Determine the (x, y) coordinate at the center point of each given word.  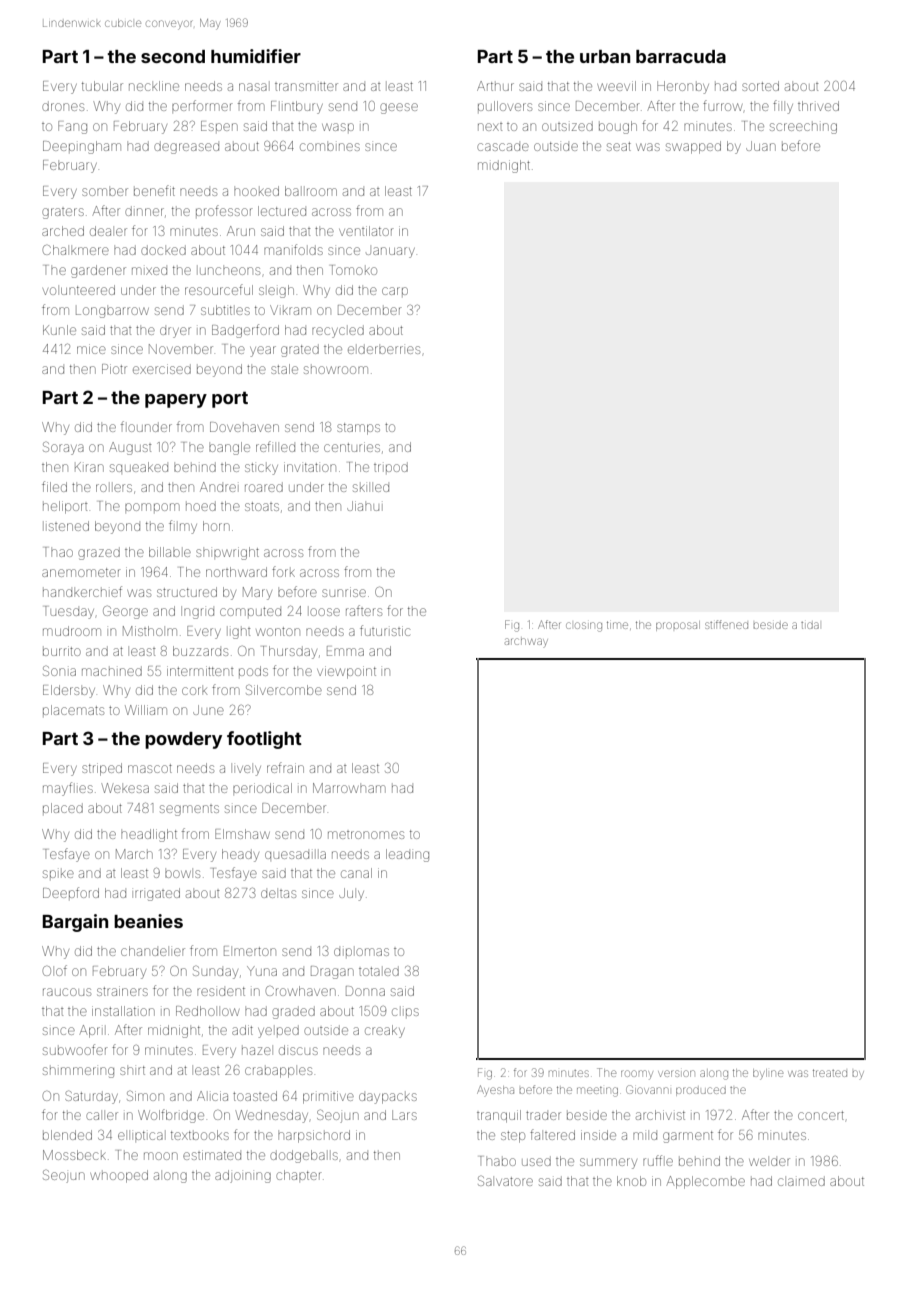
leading (407, 855)
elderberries (384, 349)
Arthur (495, 86)
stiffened (726, 624)
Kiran (89, 467)
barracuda (681, 56)
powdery (183, 740)
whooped (119, 1176)
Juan (761, 146)
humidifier (256, 56)
